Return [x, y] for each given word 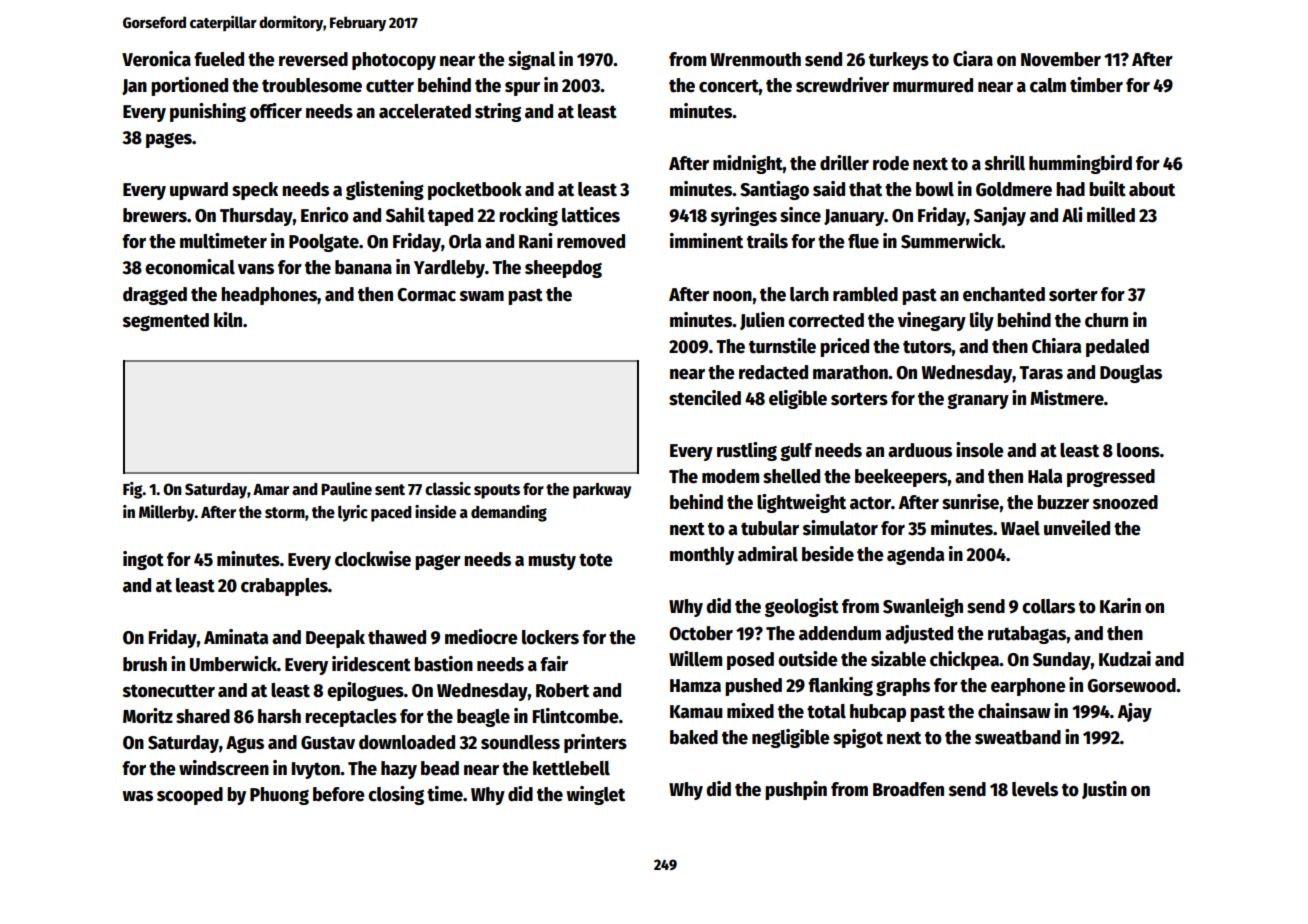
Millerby [167, 513]
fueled [219, 59]
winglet [595, 795]
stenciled [705, 398]
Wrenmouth [755, 59]
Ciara [973, 59]
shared [203, 716]
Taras [1041, 373]
